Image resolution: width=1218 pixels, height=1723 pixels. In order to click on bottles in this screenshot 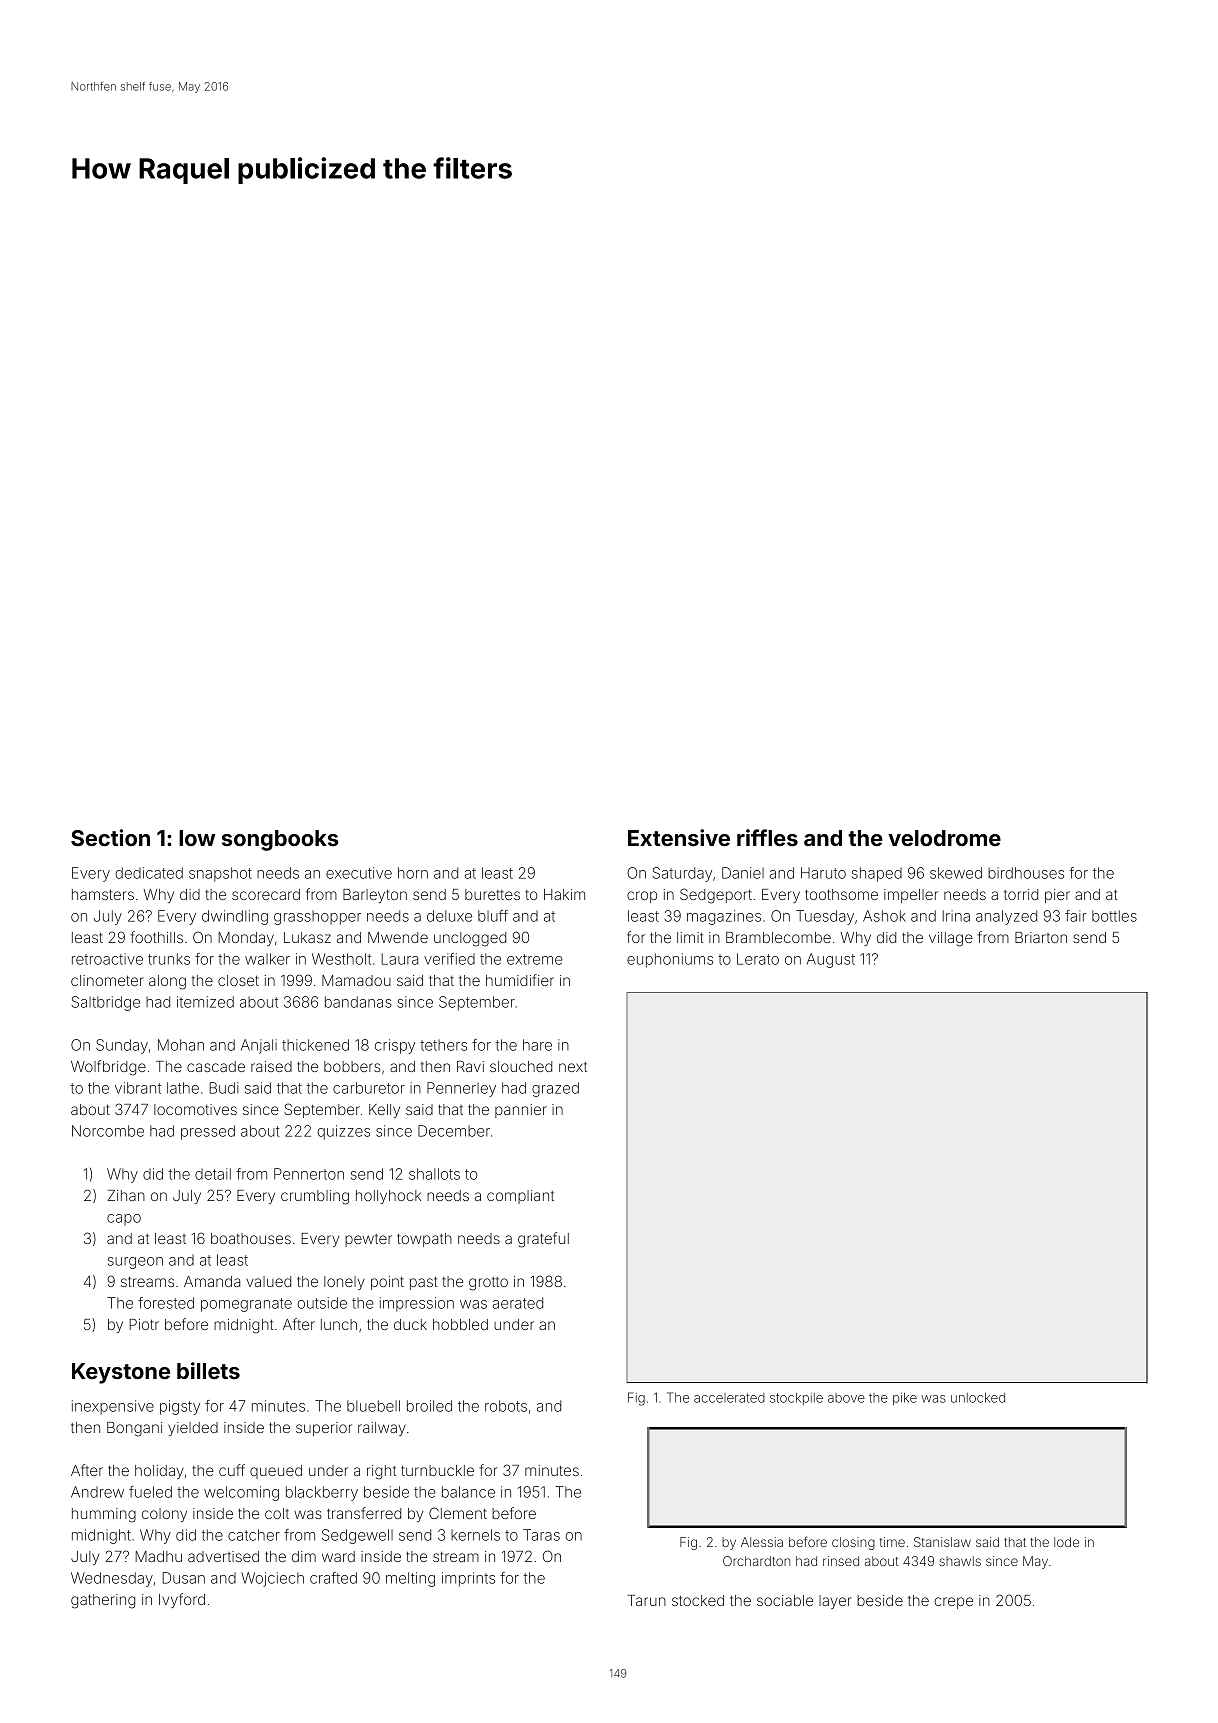, I will do `click(1114, 916)`.
